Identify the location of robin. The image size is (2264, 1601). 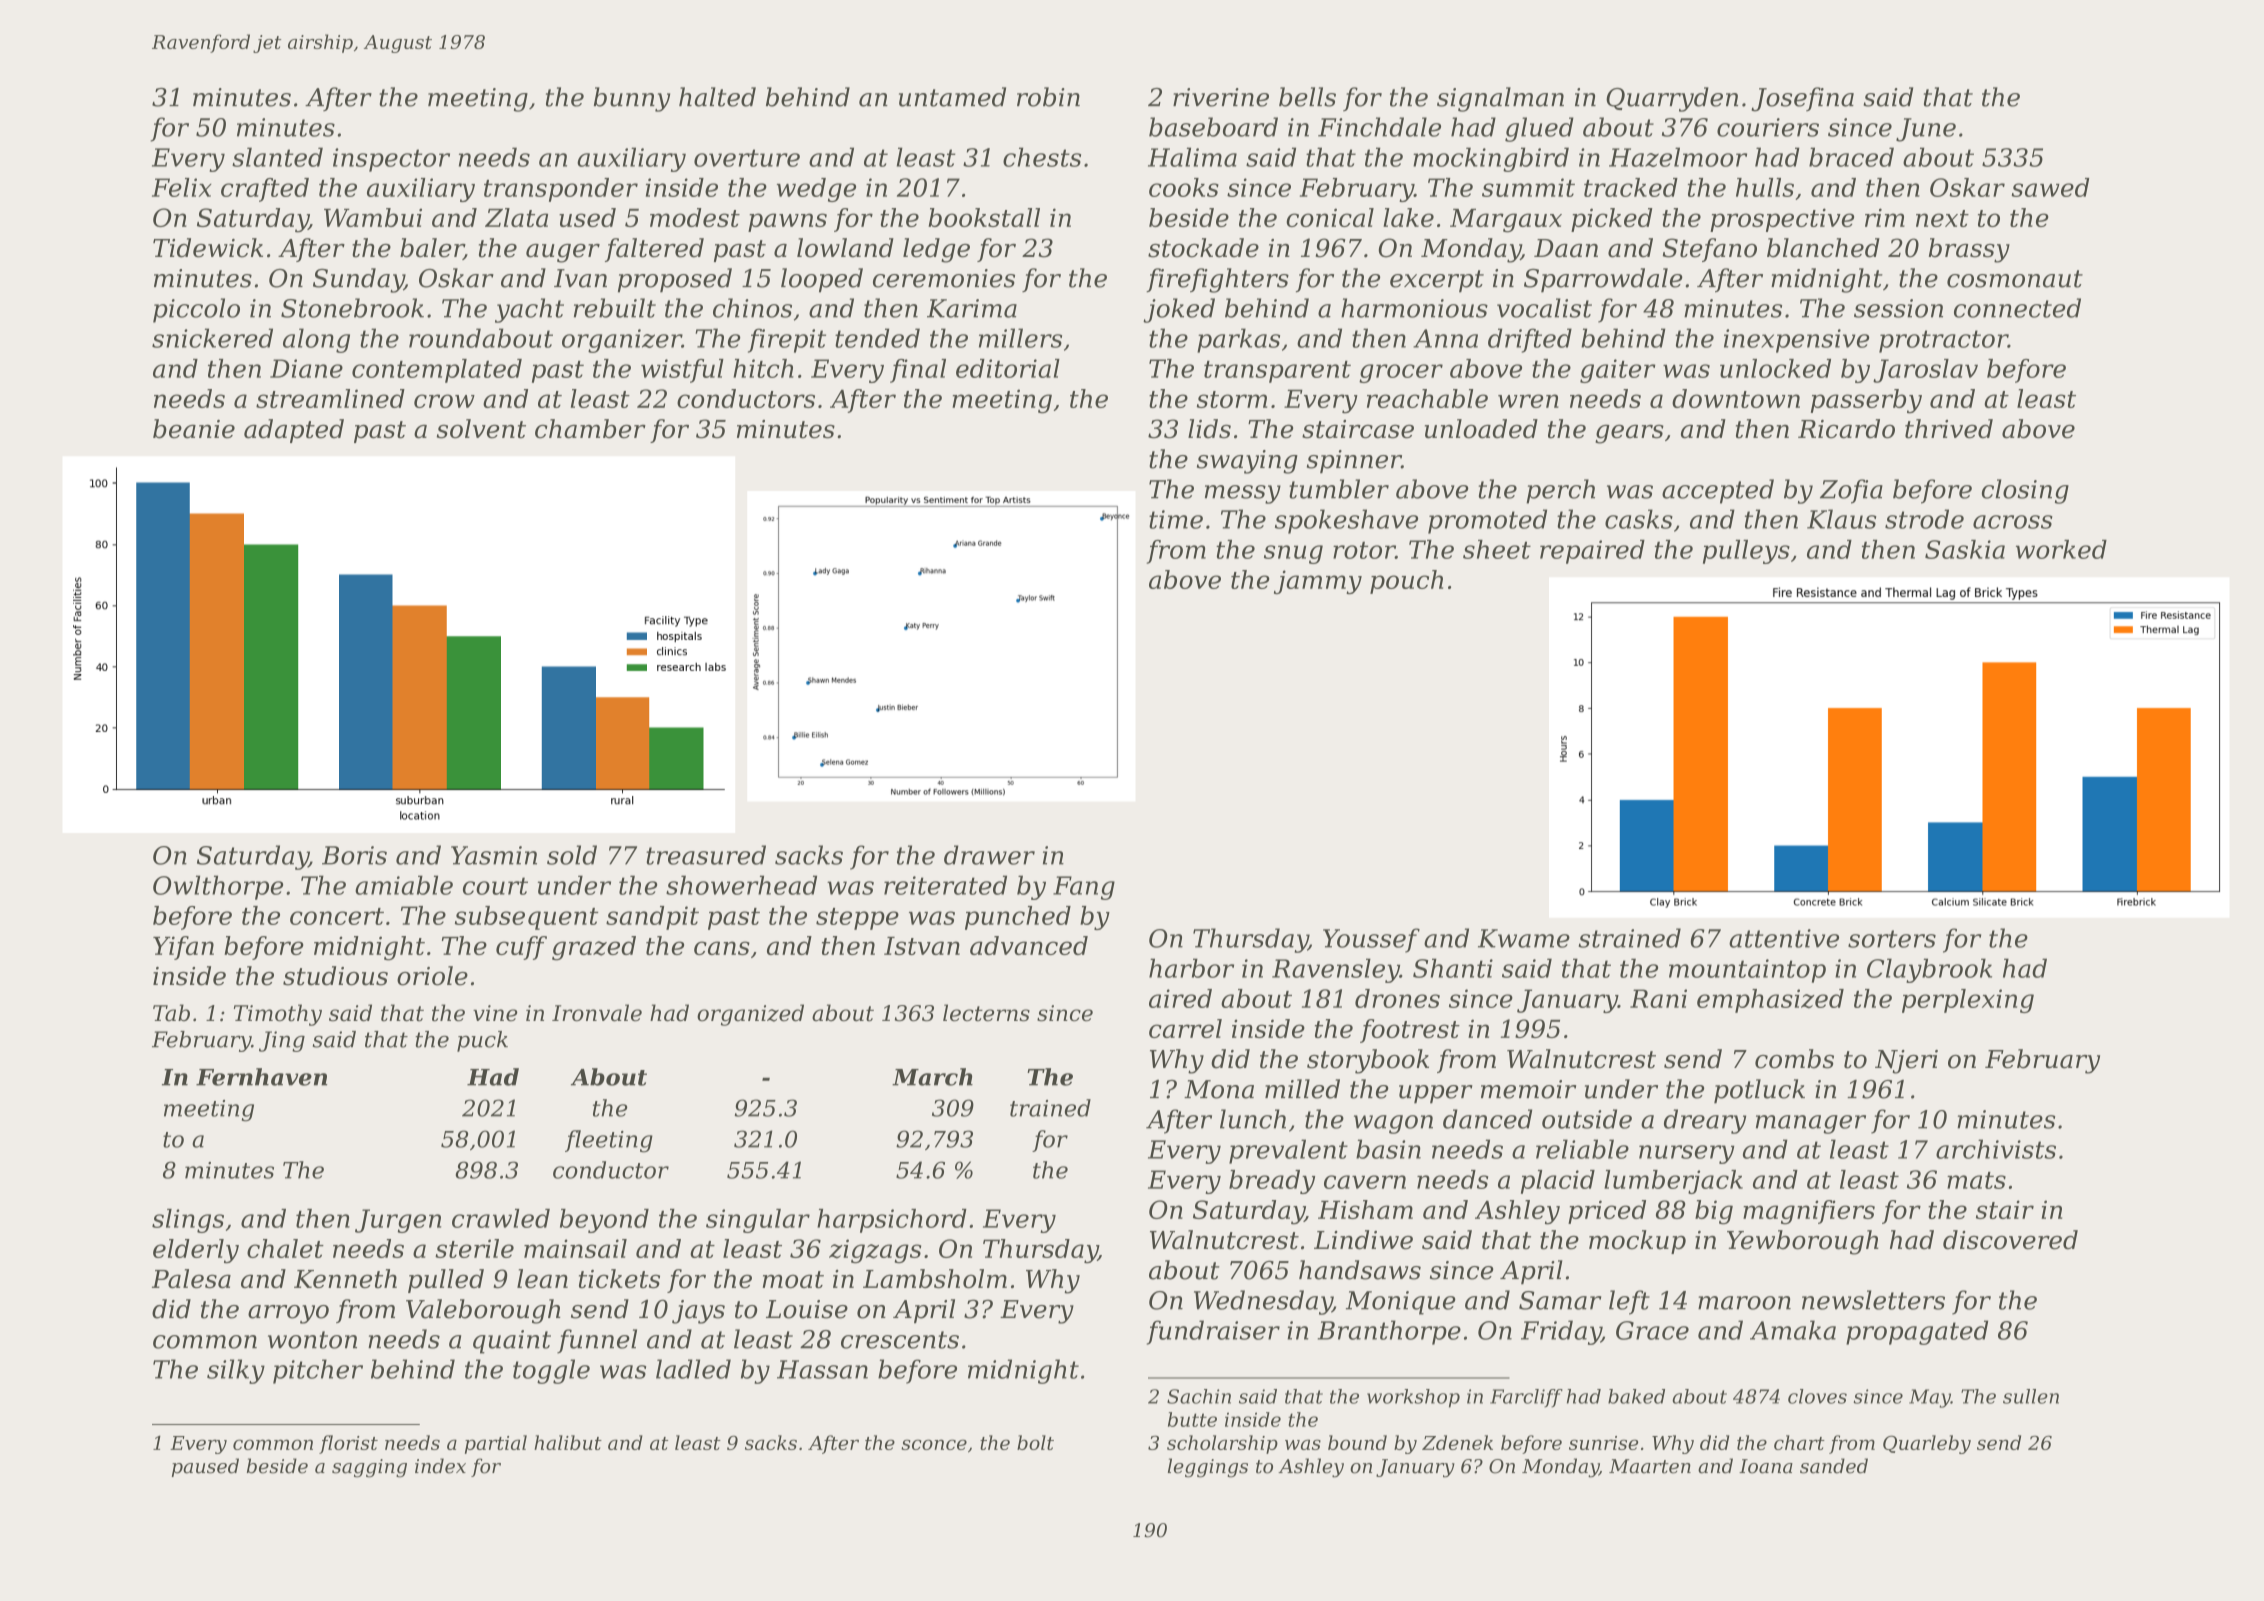
(1048, 97).
